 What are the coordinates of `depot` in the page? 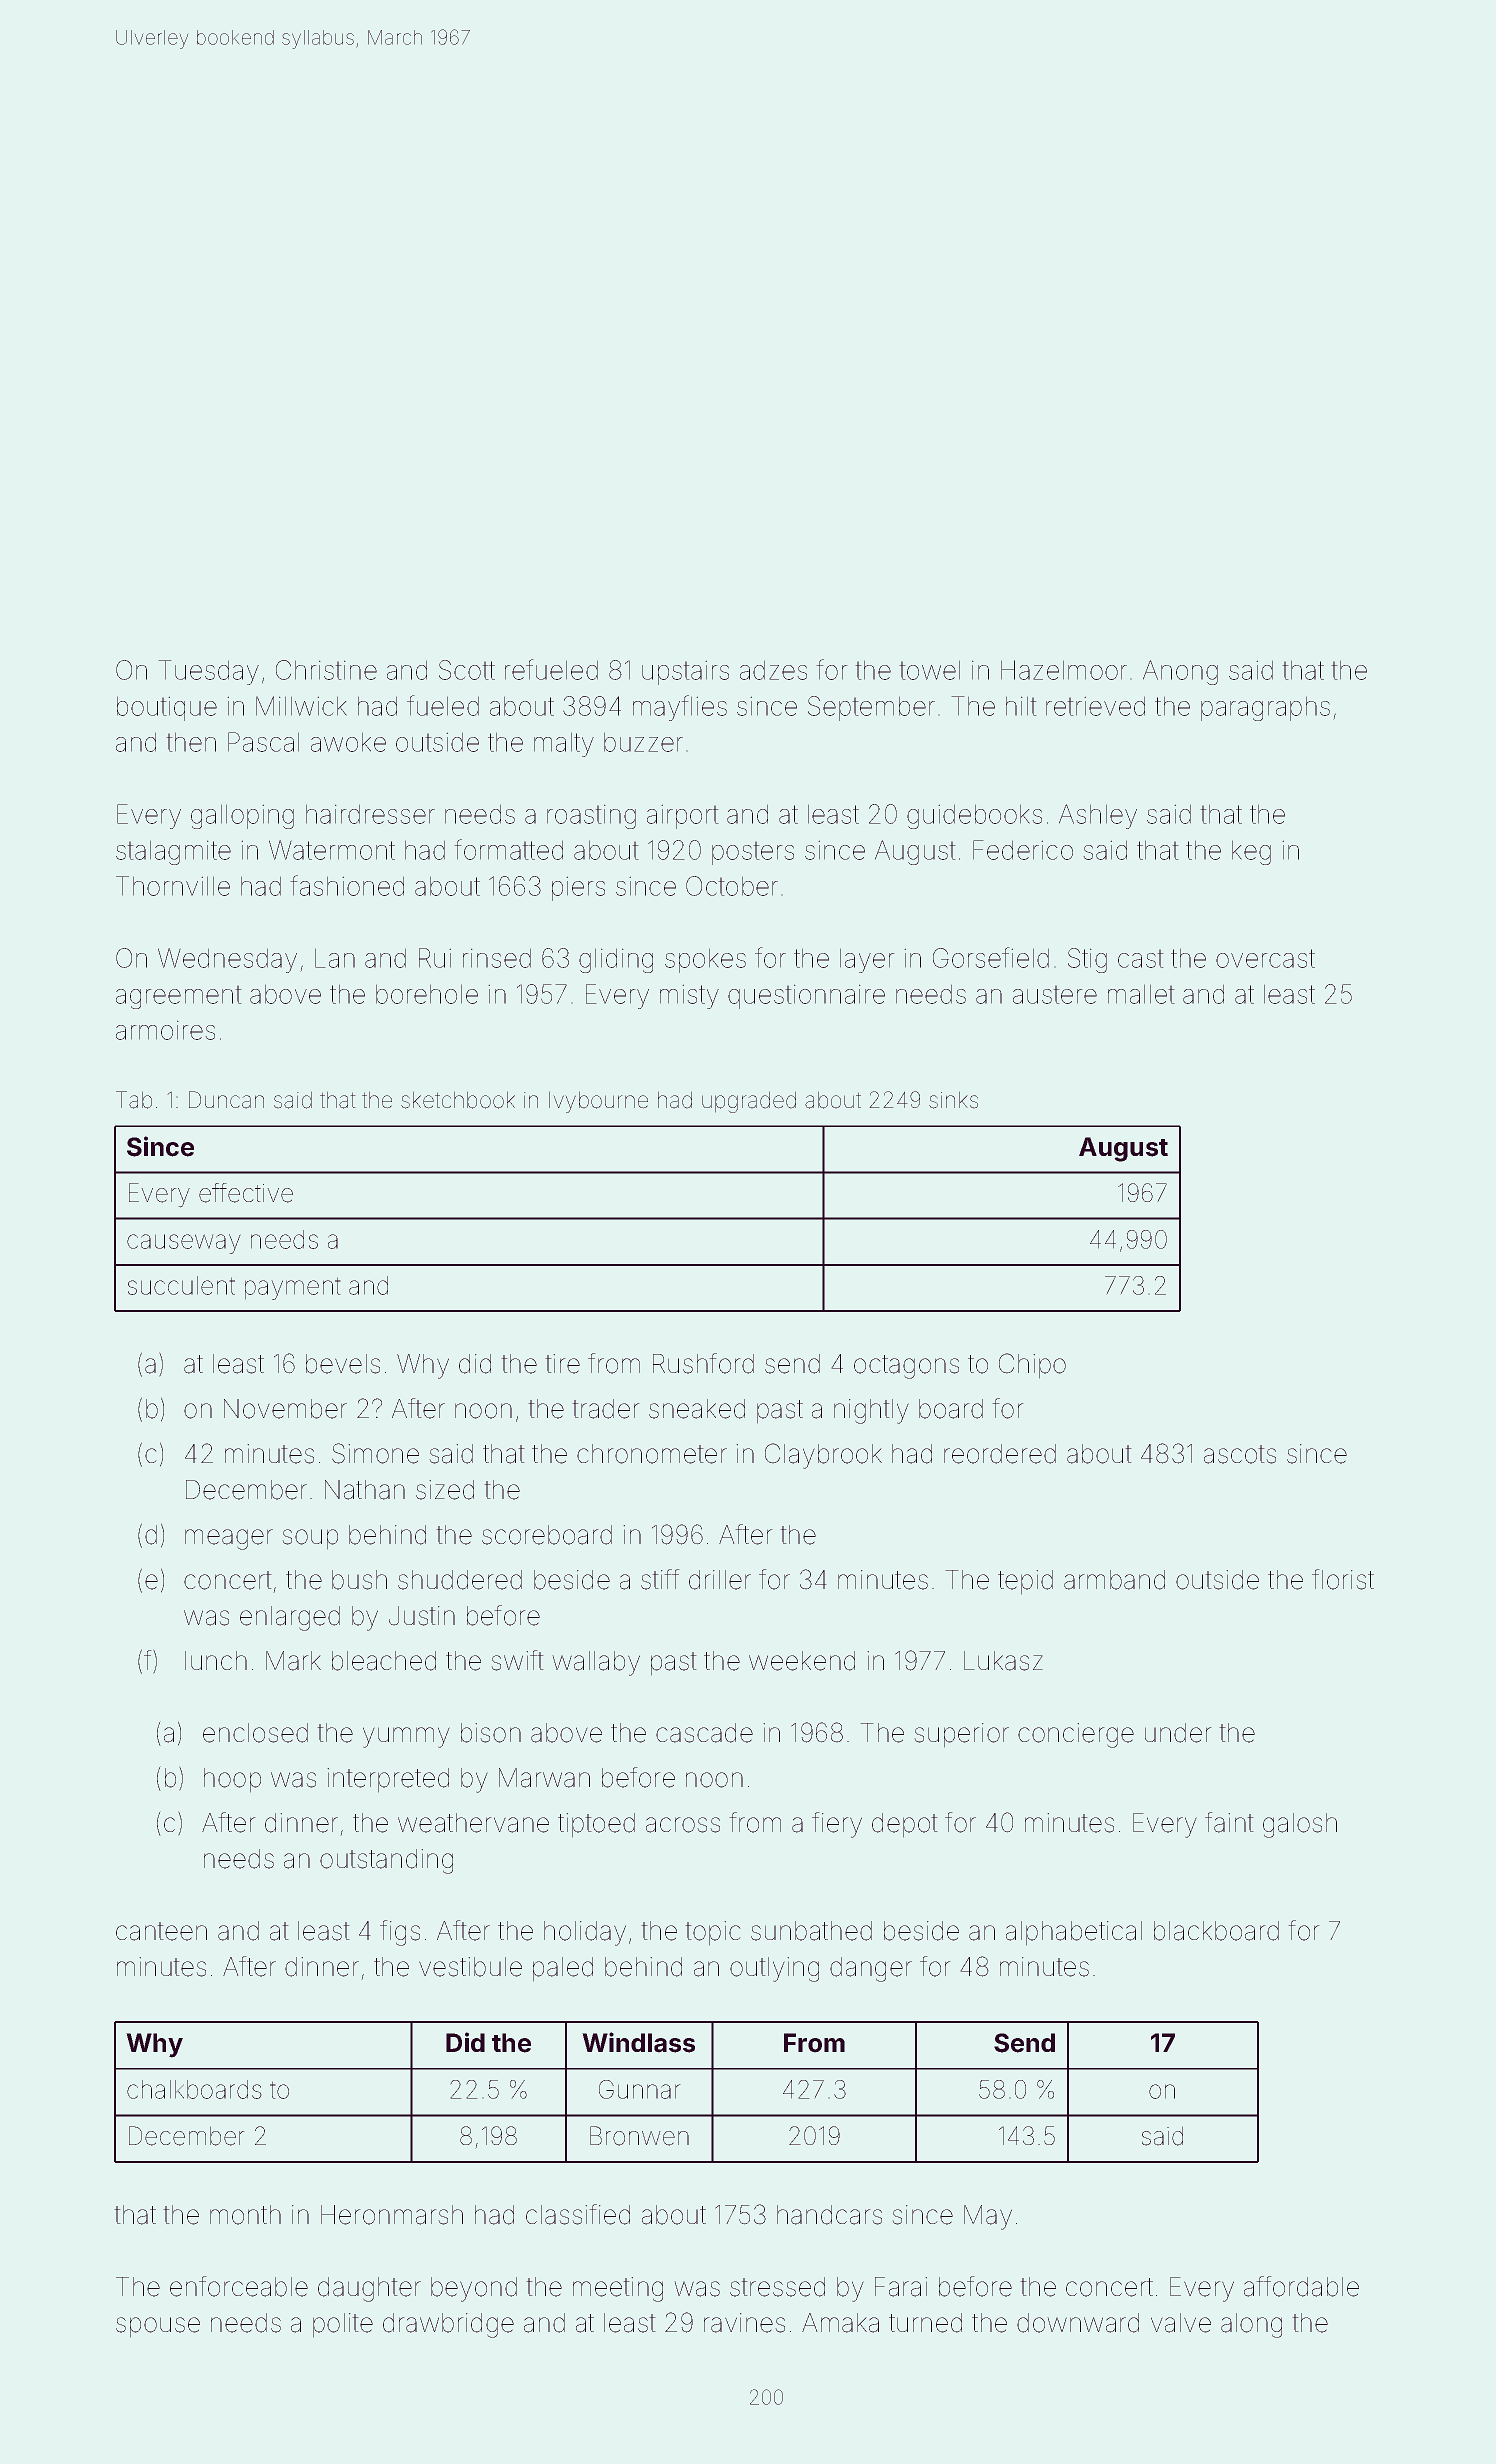 It's located at (905, 1825).
